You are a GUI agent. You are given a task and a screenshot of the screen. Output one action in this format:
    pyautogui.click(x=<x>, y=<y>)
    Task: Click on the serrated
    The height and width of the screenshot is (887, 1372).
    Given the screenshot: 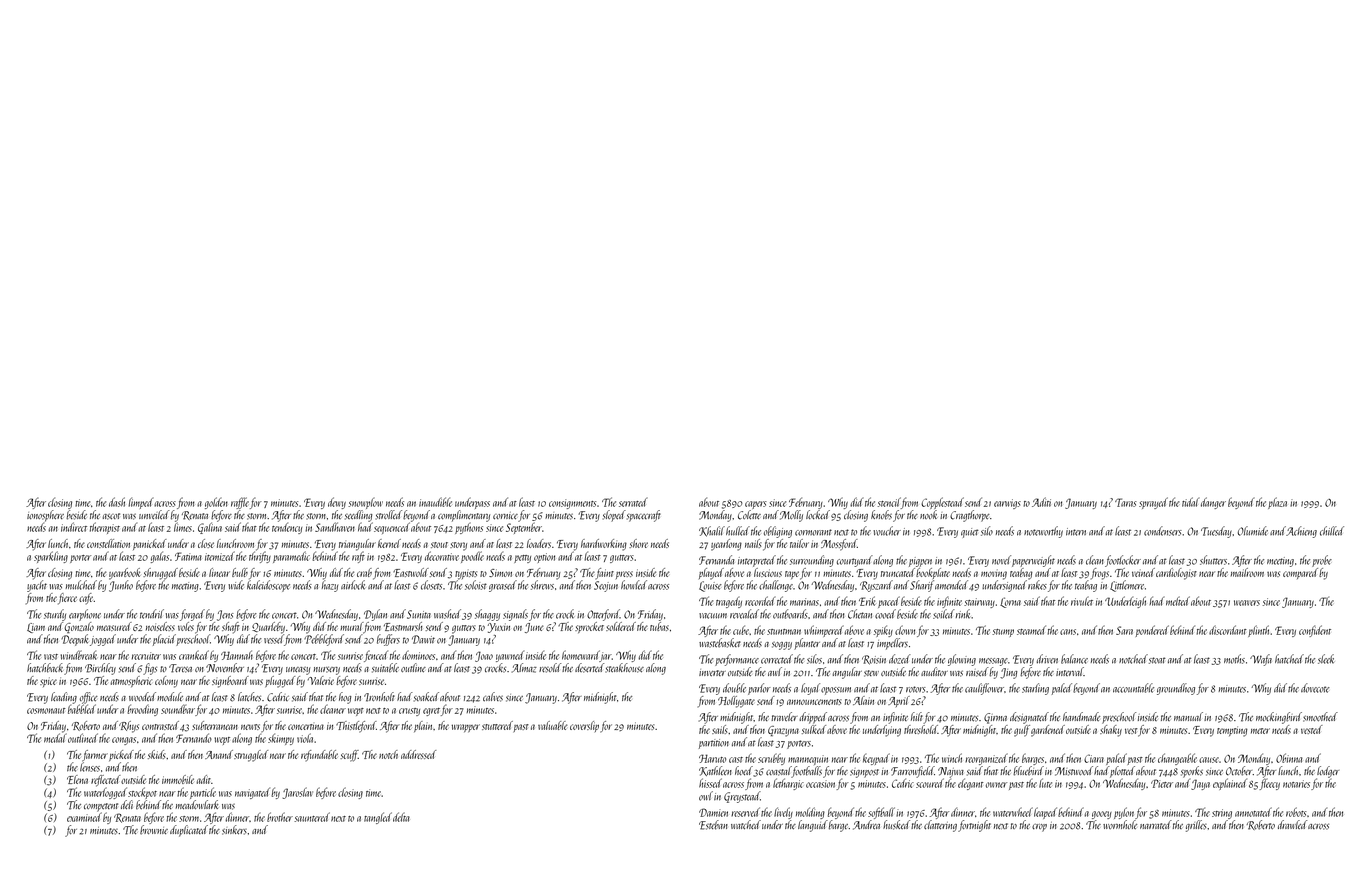 What is the action you would take?
    pyautogui.click(x=633, y=502)
